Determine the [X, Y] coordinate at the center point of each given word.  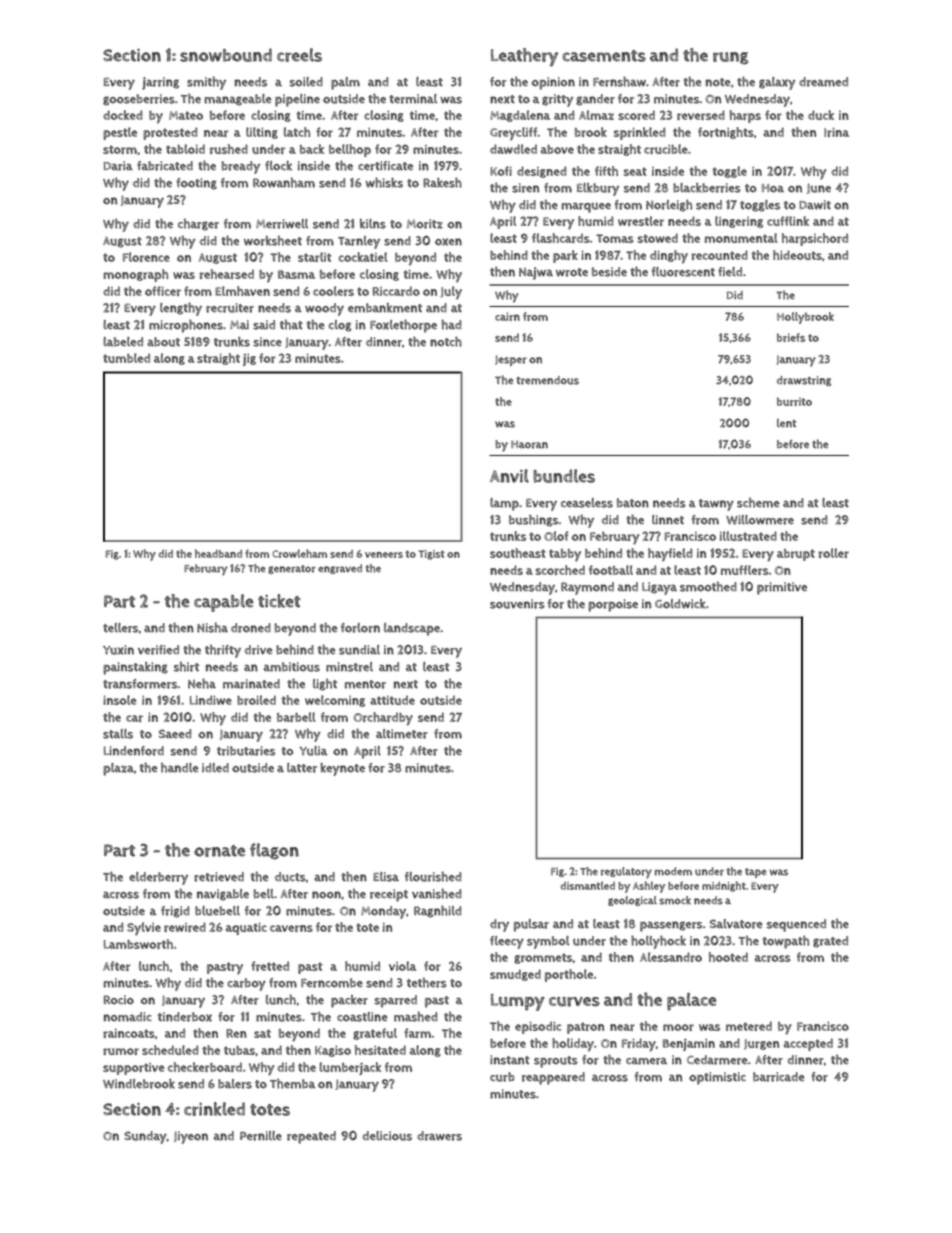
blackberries [707, 188]
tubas [239, 1050]
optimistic [717, 1078]
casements [604, 56]
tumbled [126, 358]
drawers [439, 1136]
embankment [385, 308]
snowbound [226, 55]
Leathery [524, 57]
